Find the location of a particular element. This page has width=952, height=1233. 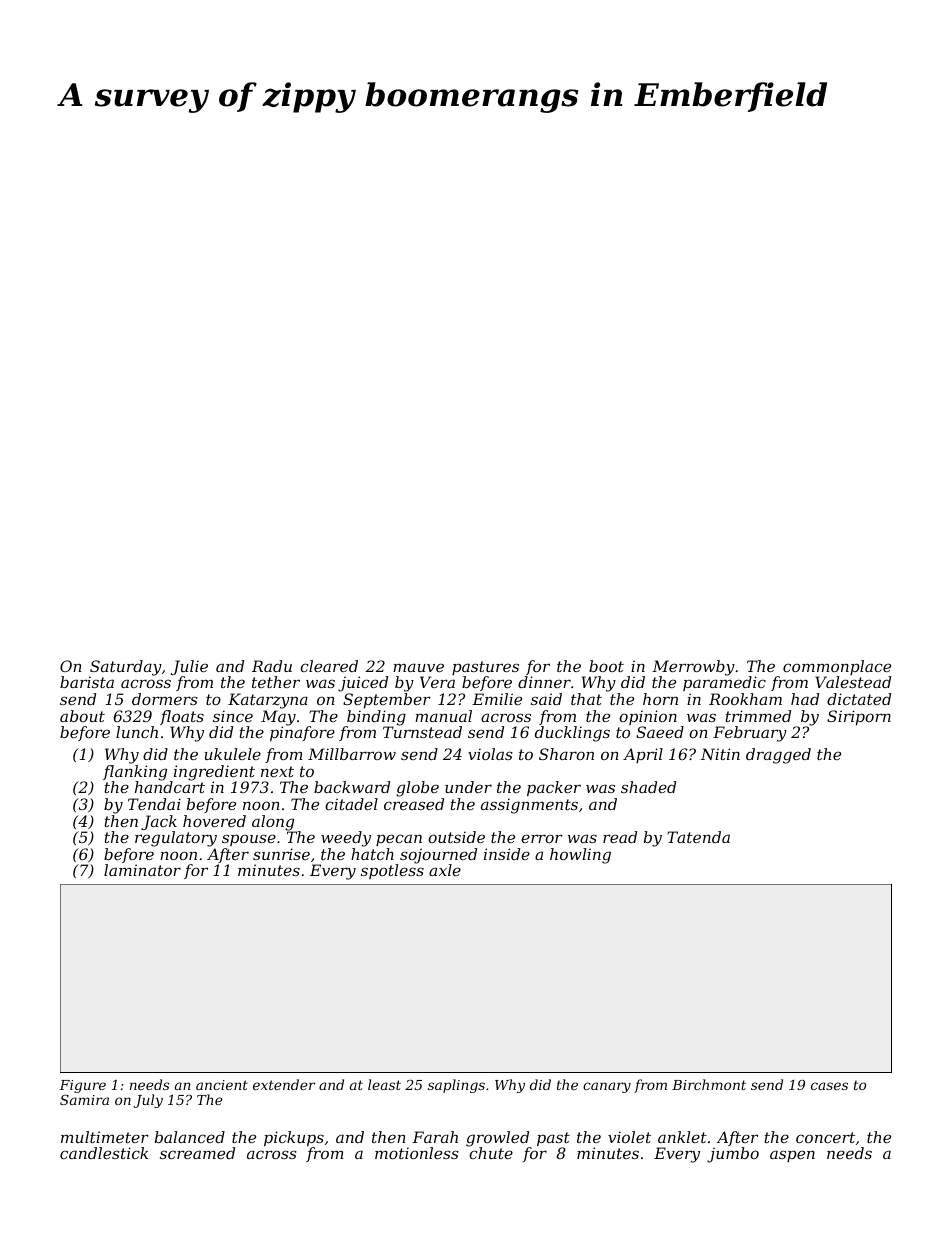

least is located at coordinates (384, 1084).
